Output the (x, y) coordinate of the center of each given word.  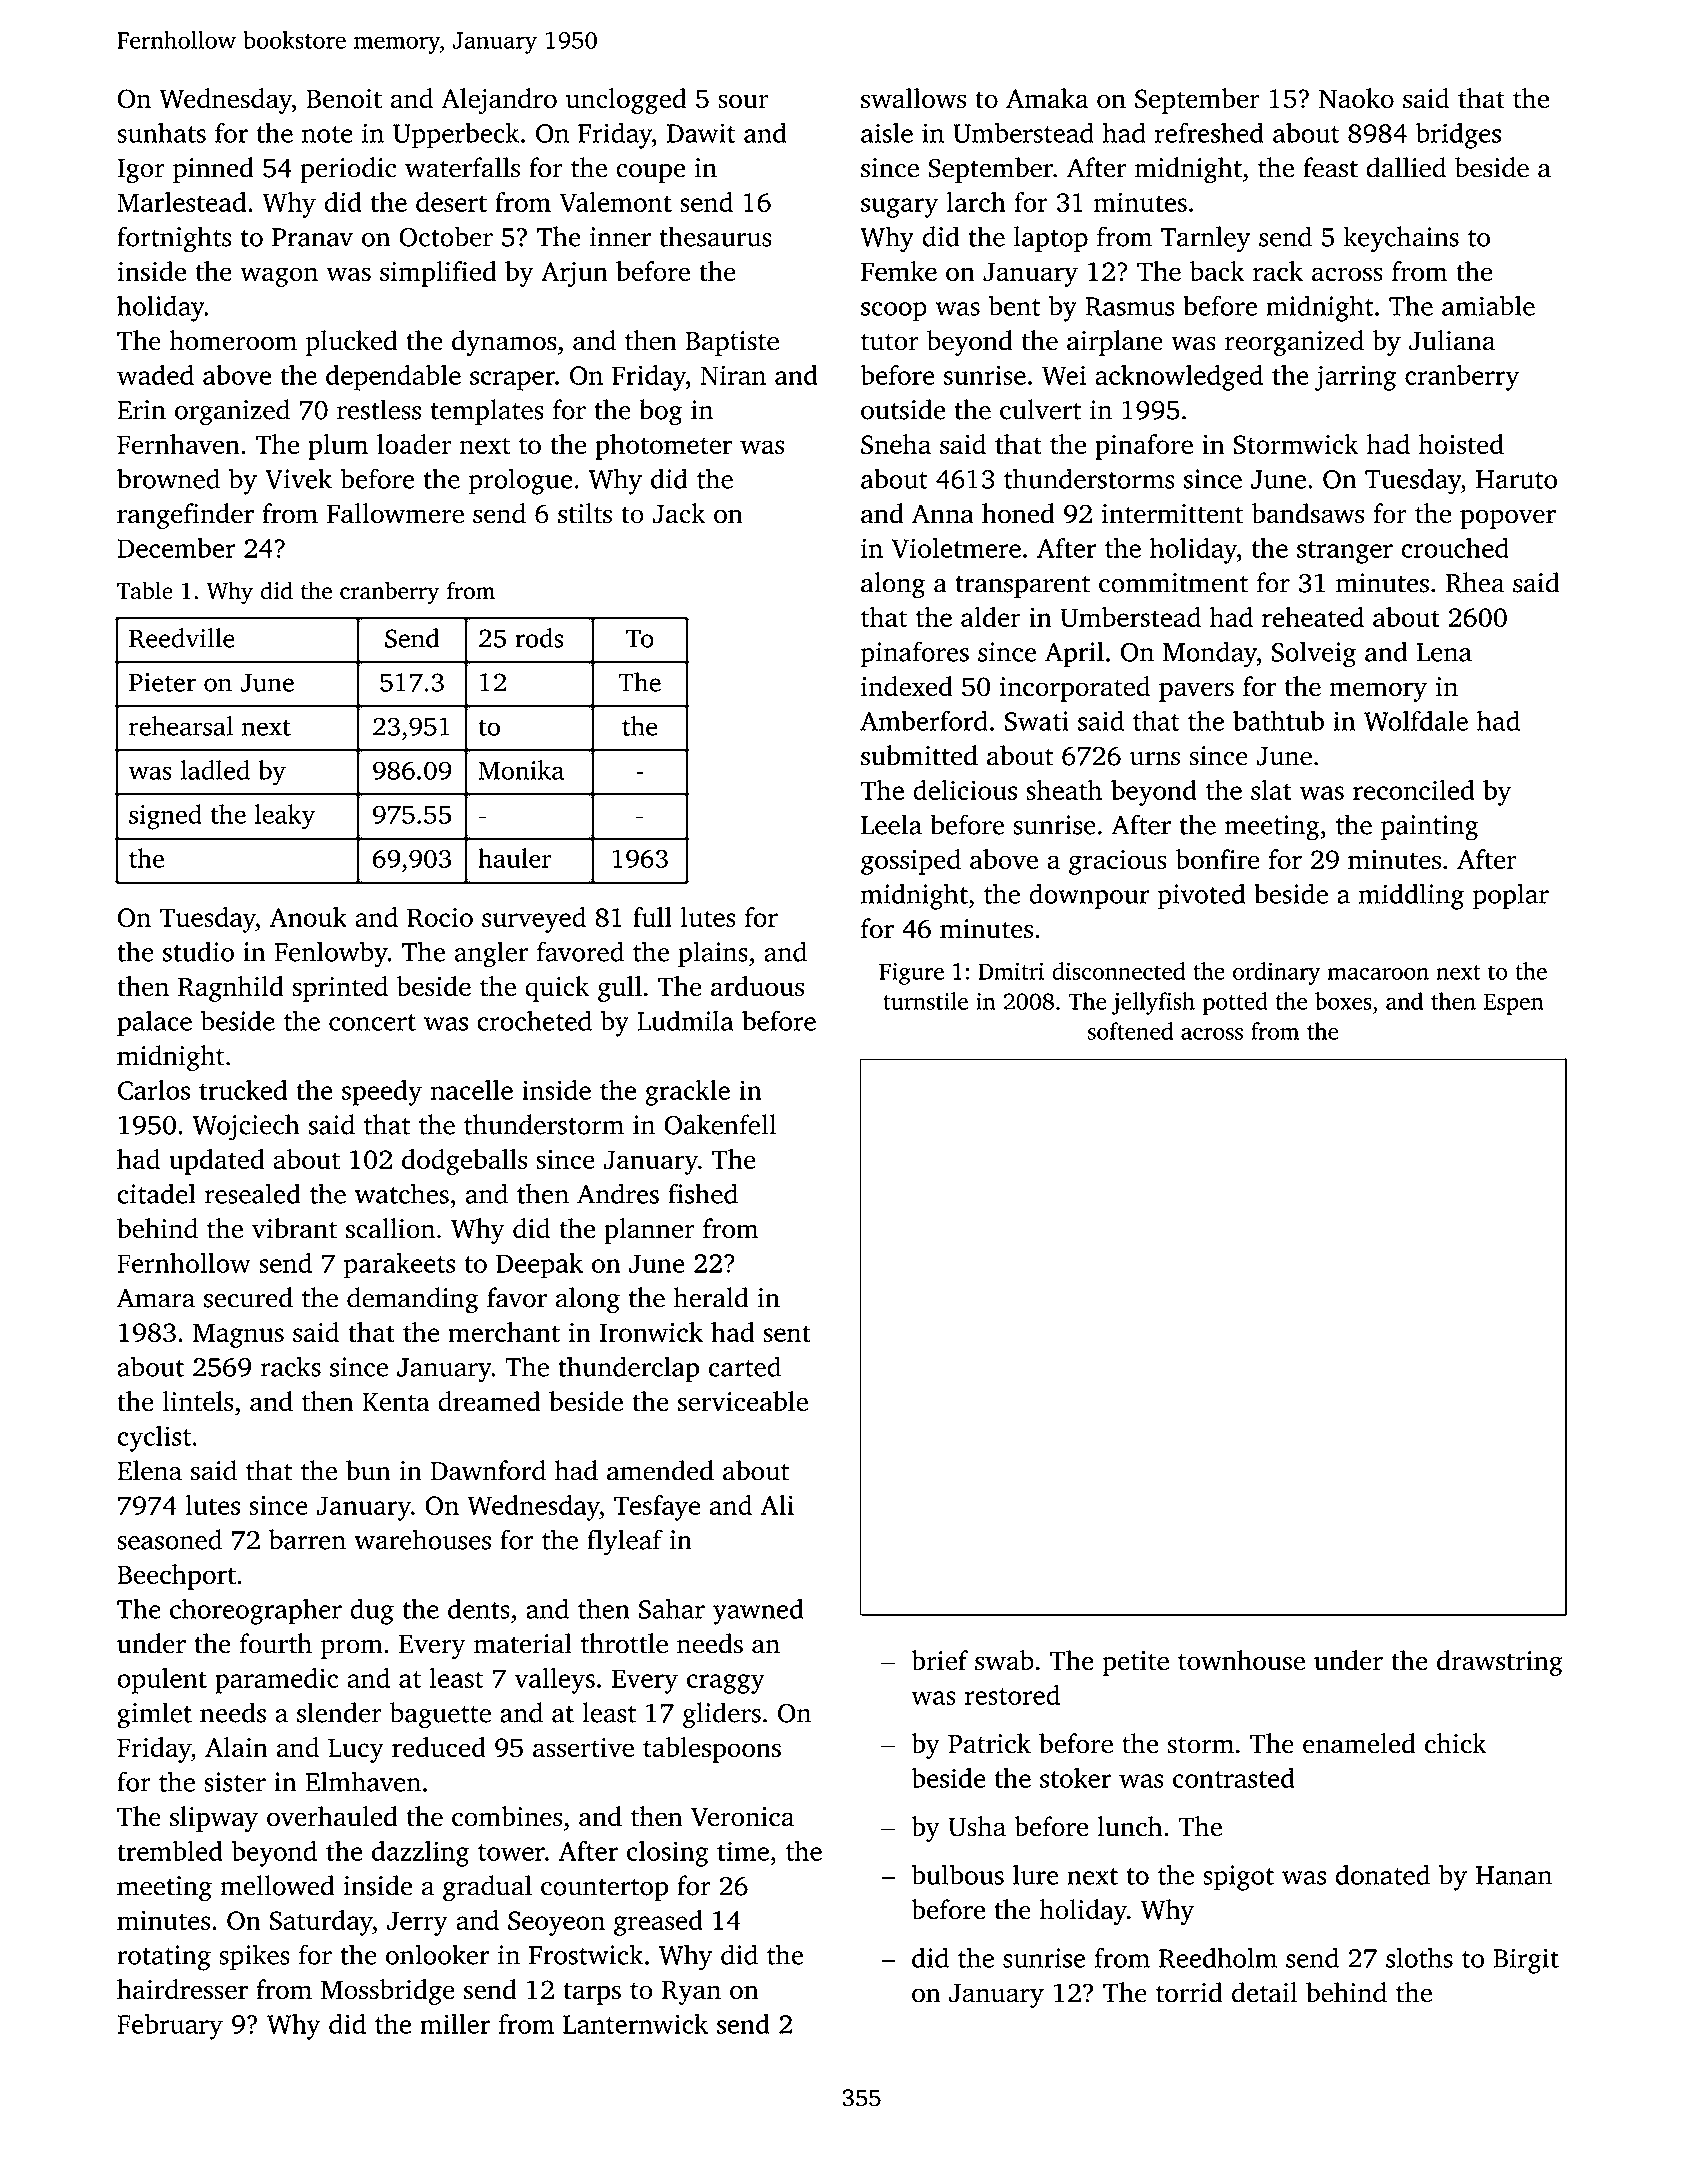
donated (1383, 1874)
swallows (913, 98)
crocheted (534, 1020)
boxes (1343, 1001)
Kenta (396, 1402)
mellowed (277, 1885)
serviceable (743, 1401)
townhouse (1241, 1660)
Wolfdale (1416, 720)
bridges (1458, 135)
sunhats (161, 133)
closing (668, 1854)
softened (1130, 1031)
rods (539, 638)
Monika (521, 770)
